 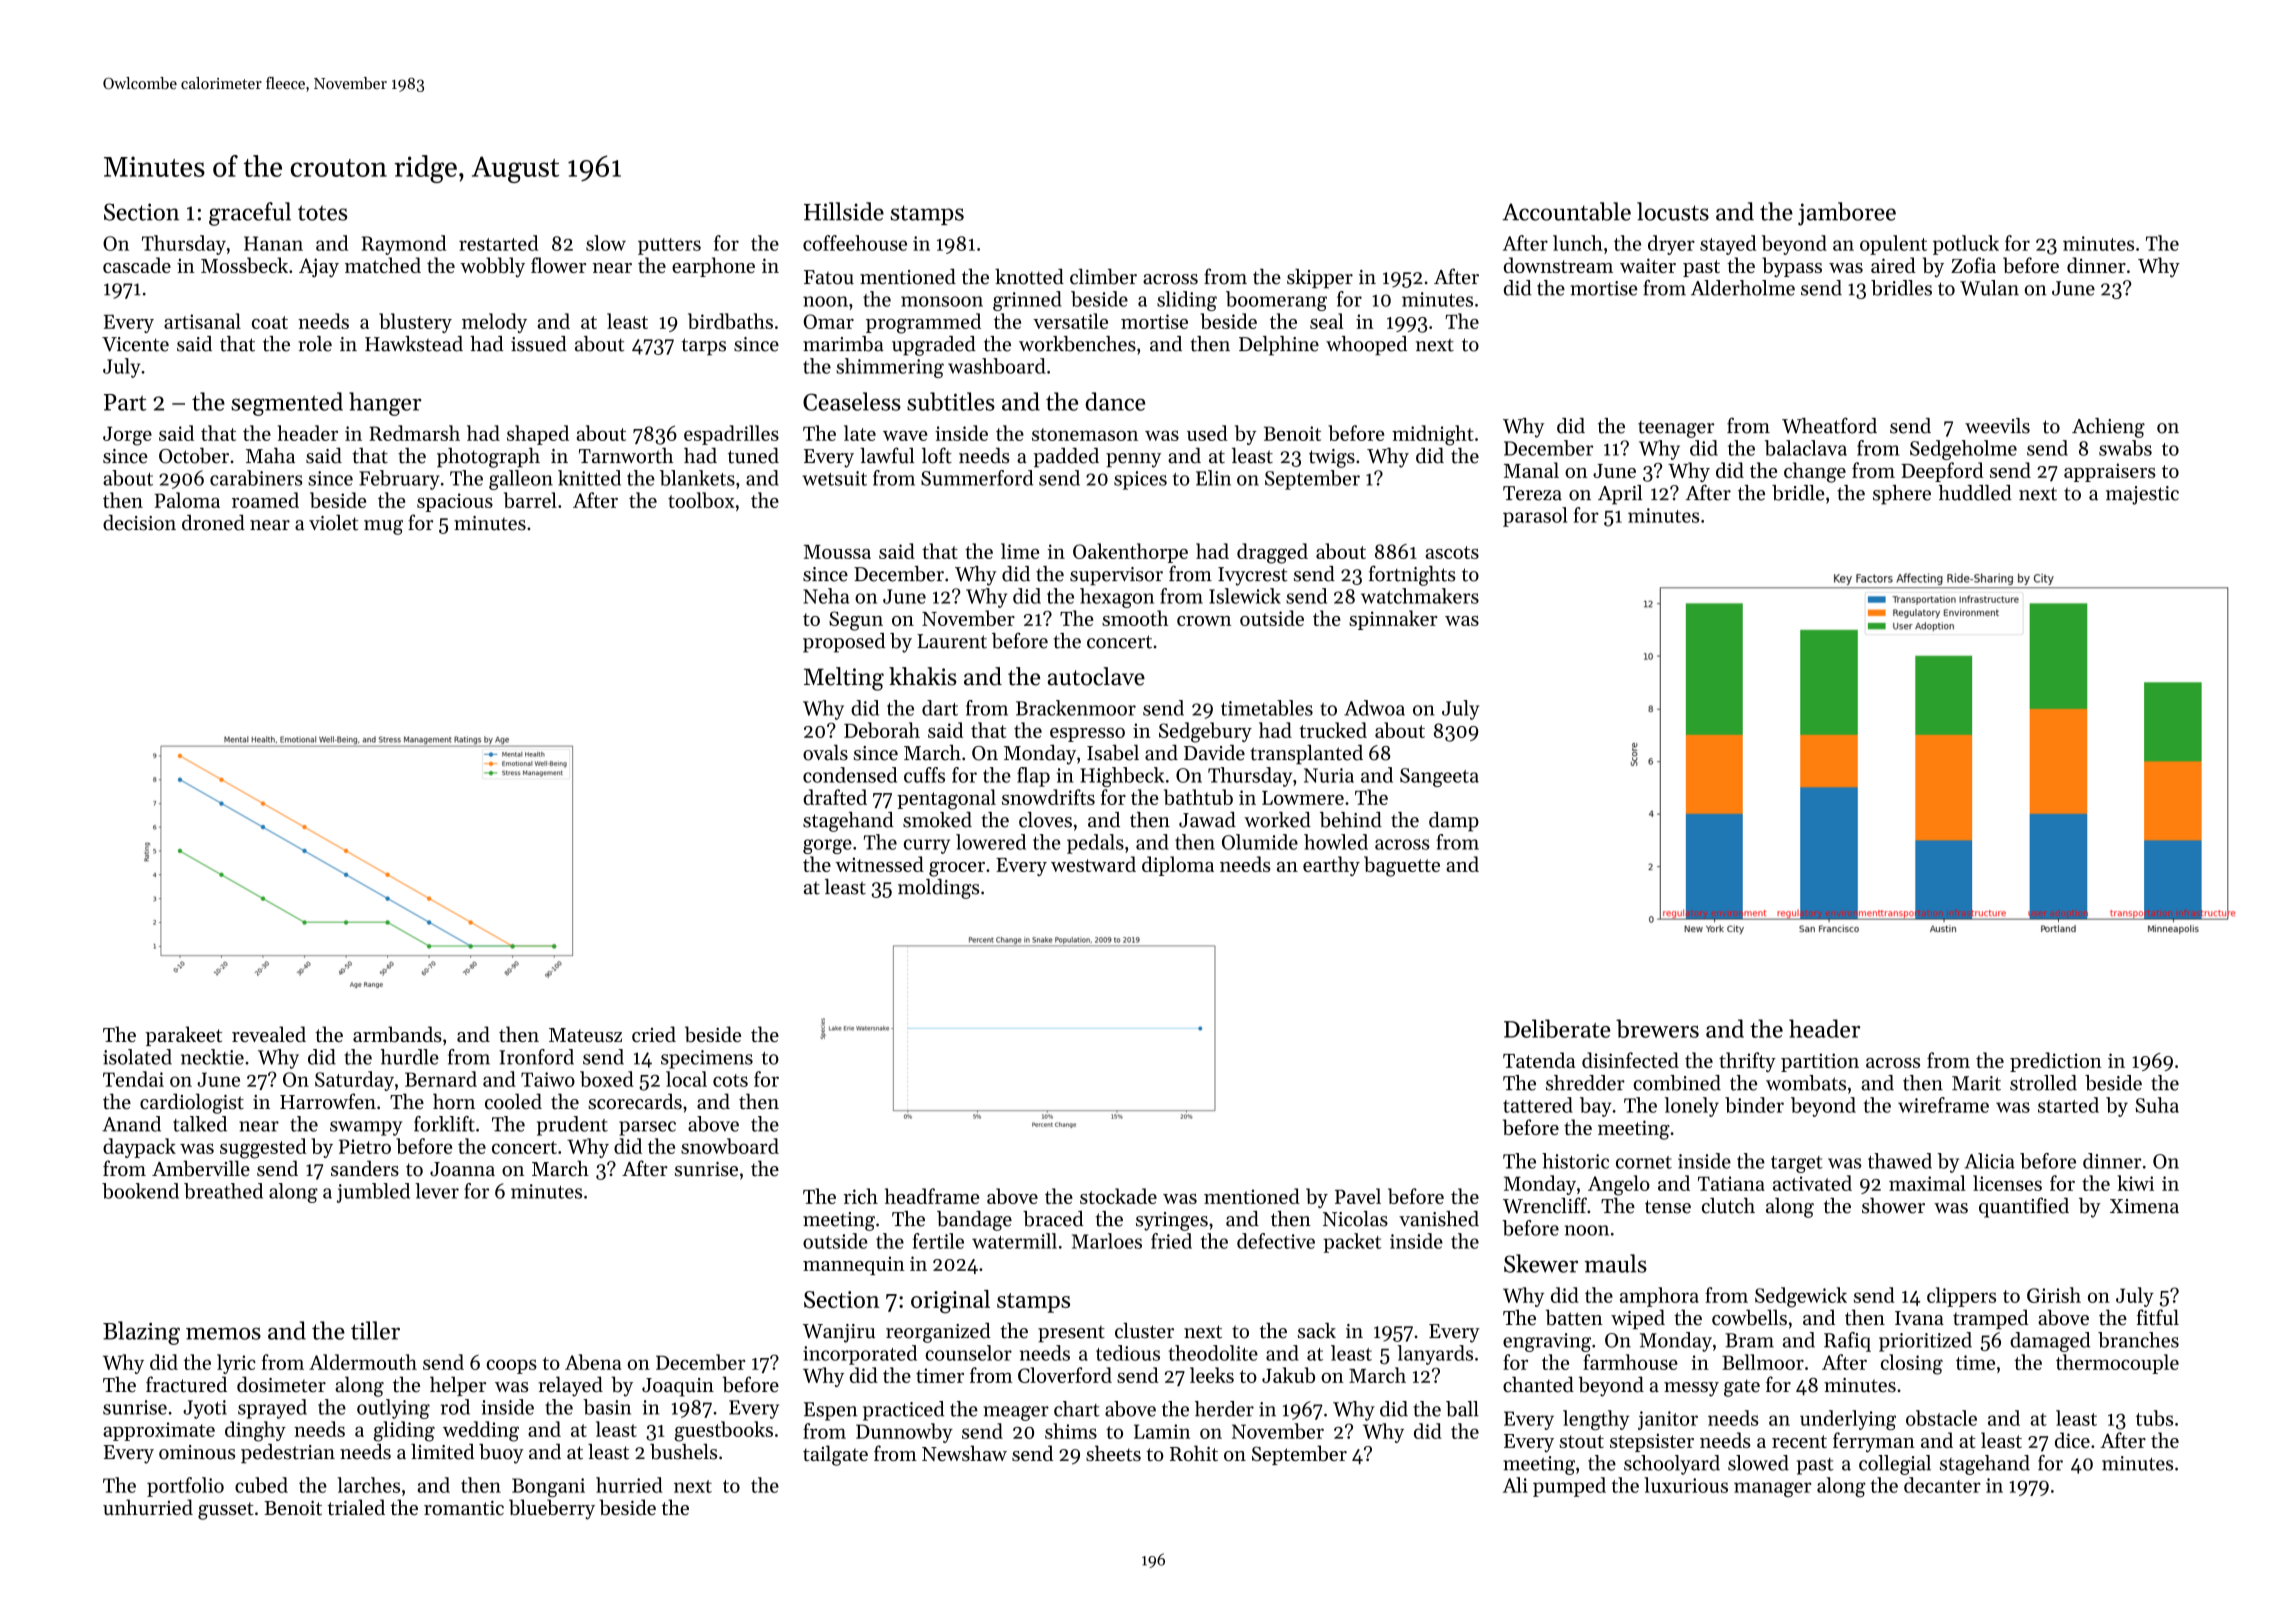 I want to click on locusts, so click(x=1673, y=211).
